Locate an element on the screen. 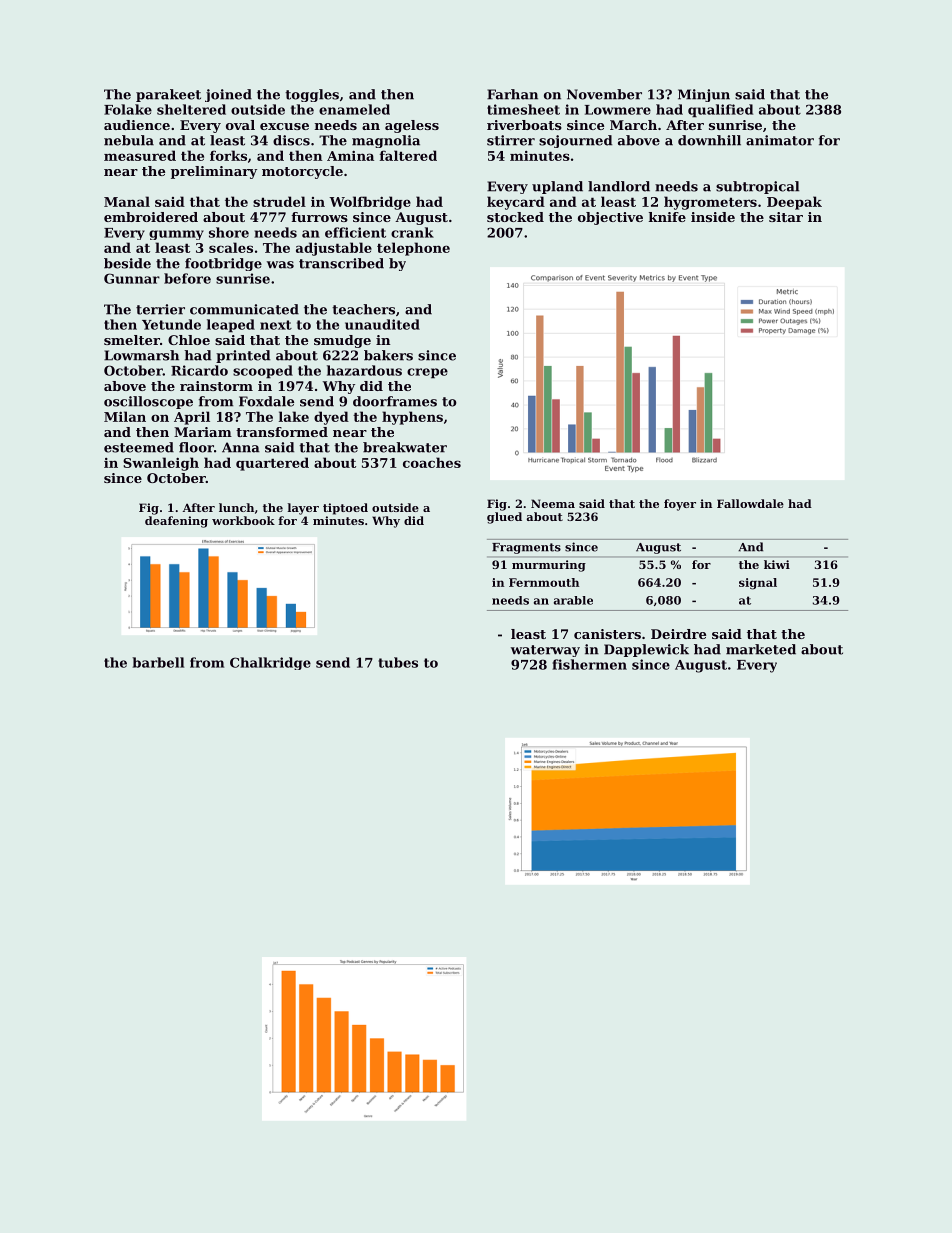  animator is located at coordinates (780, 140).
